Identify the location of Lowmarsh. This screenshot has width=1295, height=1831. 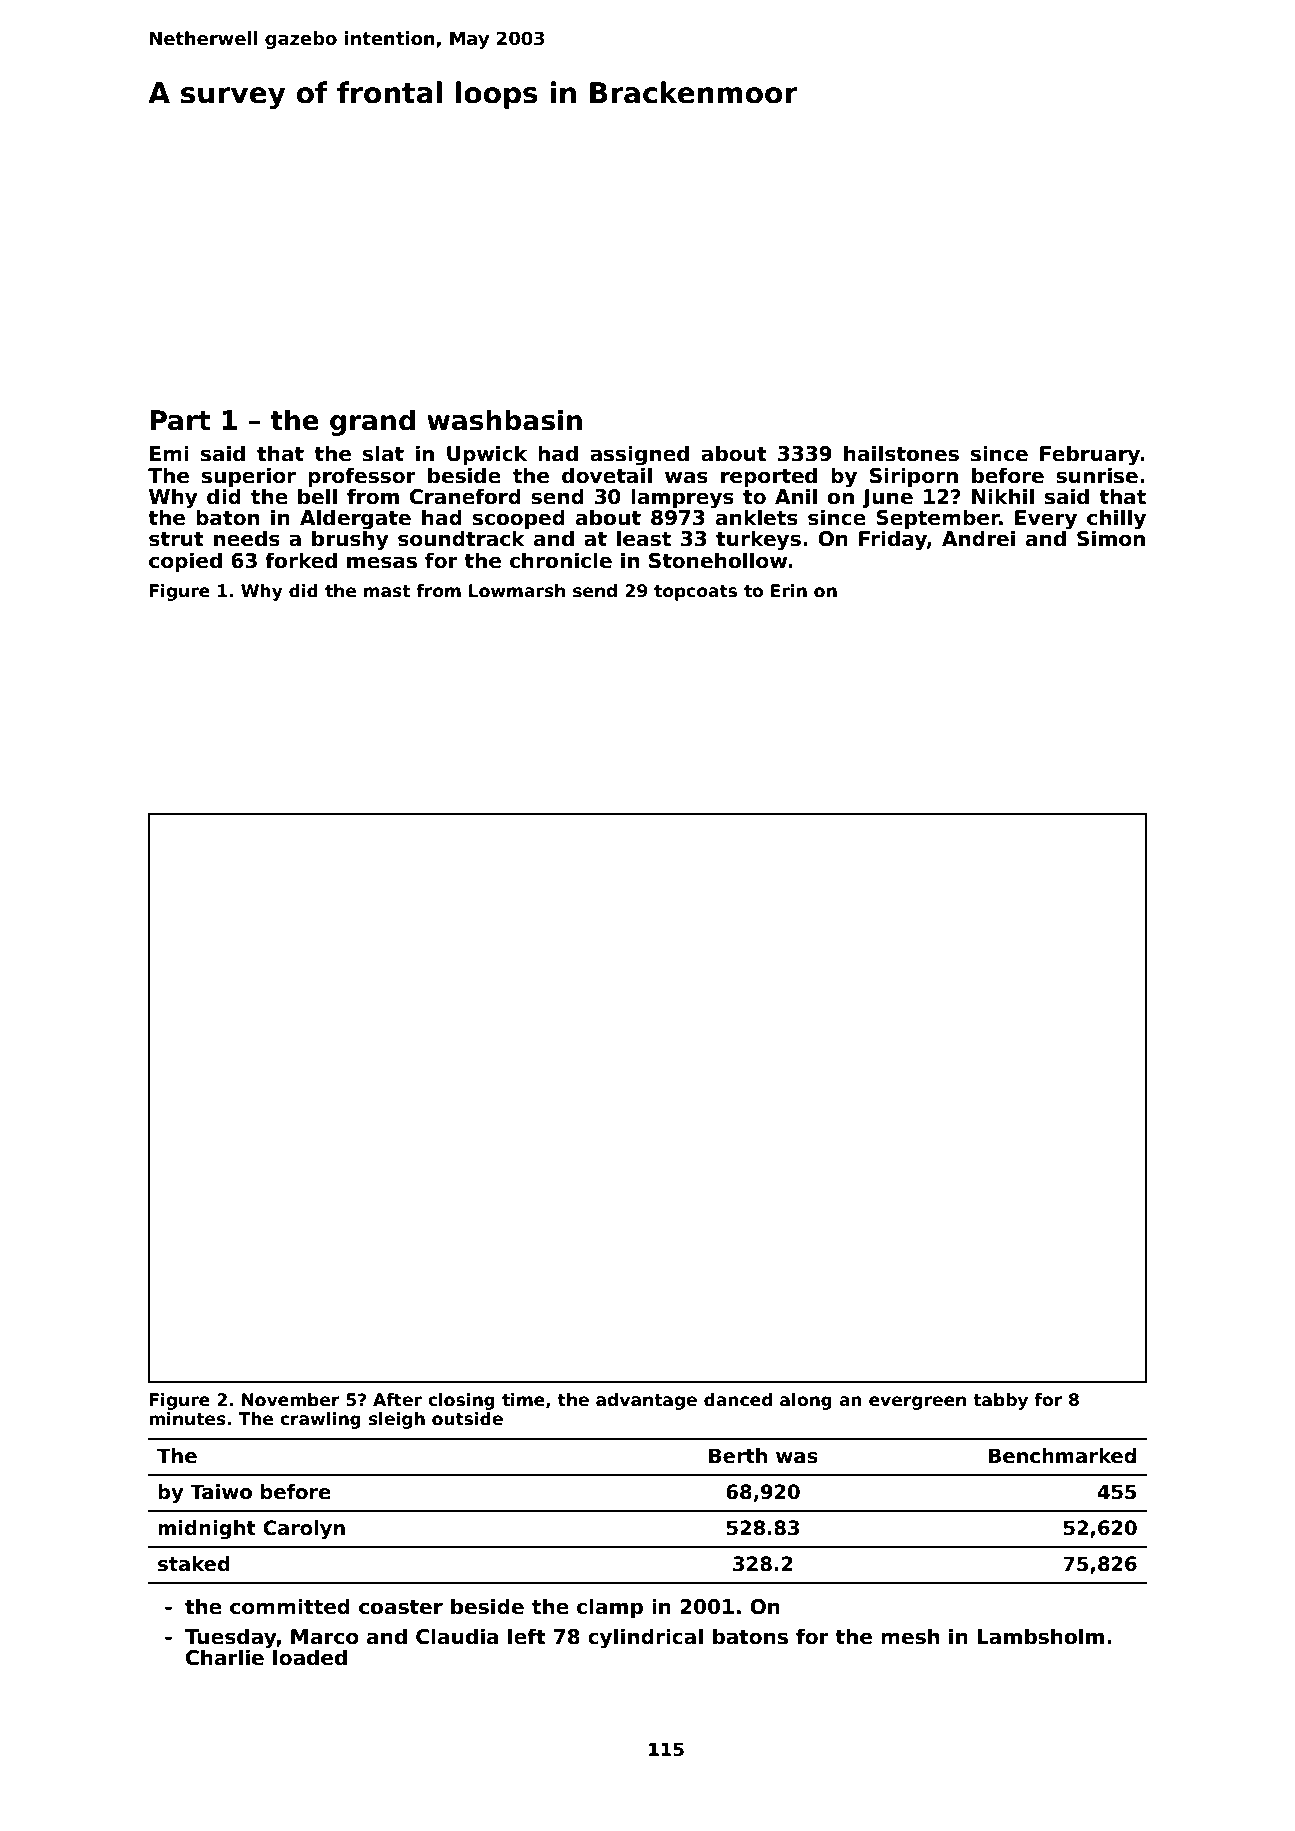
(517, 591).
